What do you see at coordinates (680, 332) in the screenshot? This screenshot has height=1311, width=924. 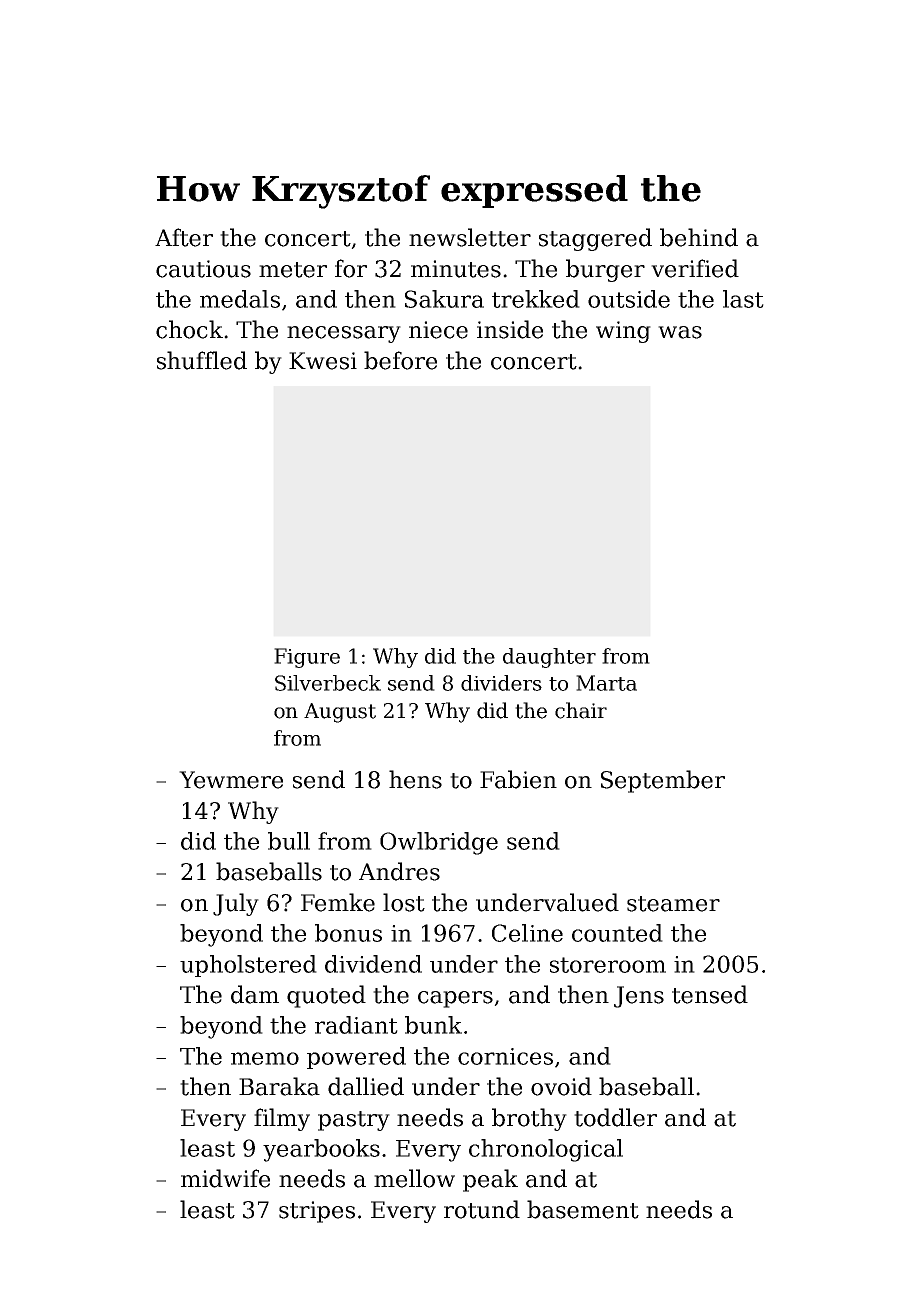 I see `was` at bounding box center [680, 332].
